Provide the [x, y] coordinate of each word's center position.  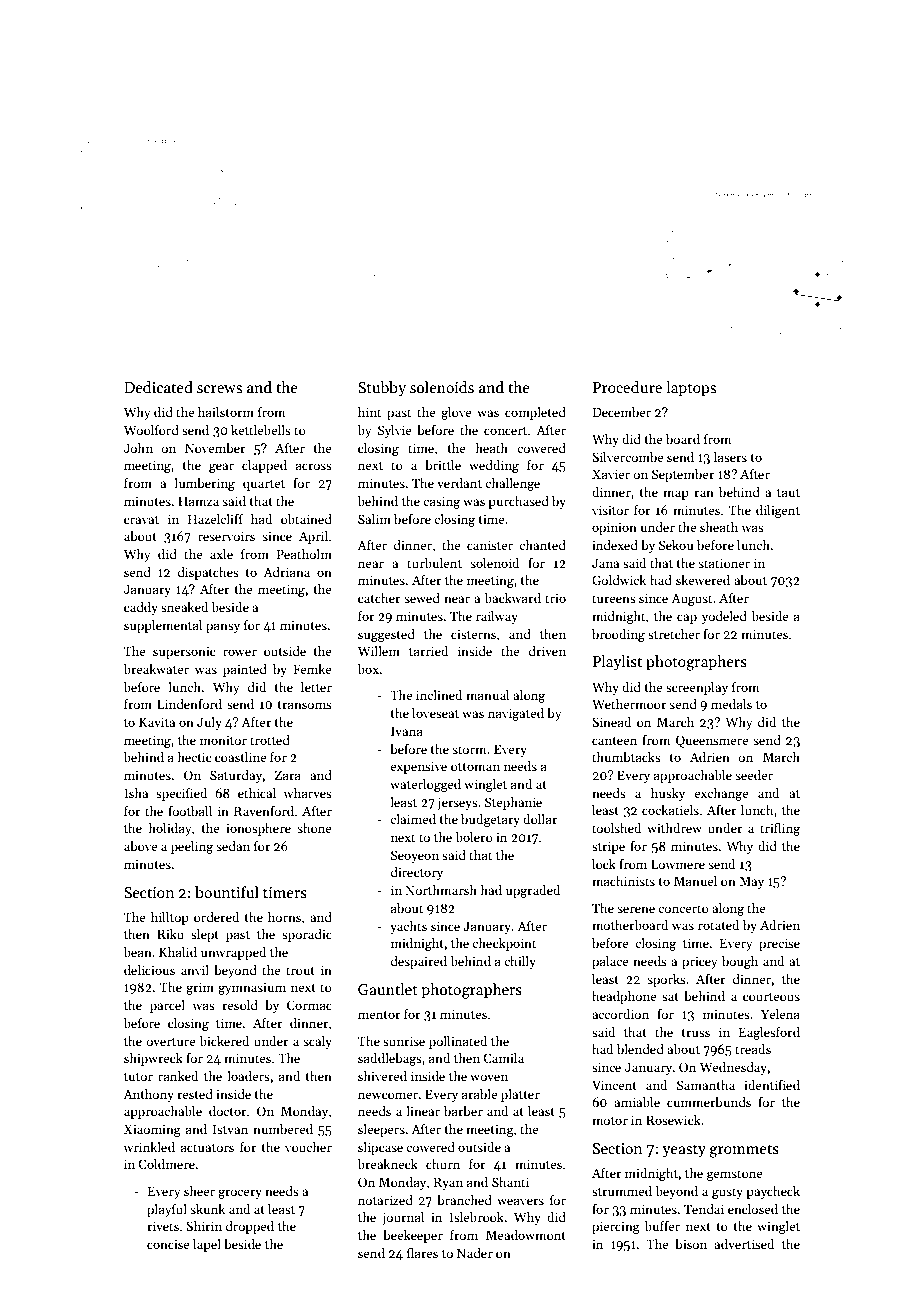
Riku [170, 934]
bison [691, 1244]
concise [168, 1244]
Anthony [148, 1095]
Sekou [676, 545]
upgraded [533, 891]
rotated [718, 925]
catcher [379, 598]
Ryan [448, 1183]
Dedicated [158, 387]
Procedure [627, 387]
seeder [754, 775]
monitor [223, 740]
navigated [516, 714]
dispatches [208, 573]
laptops [691, 388]
